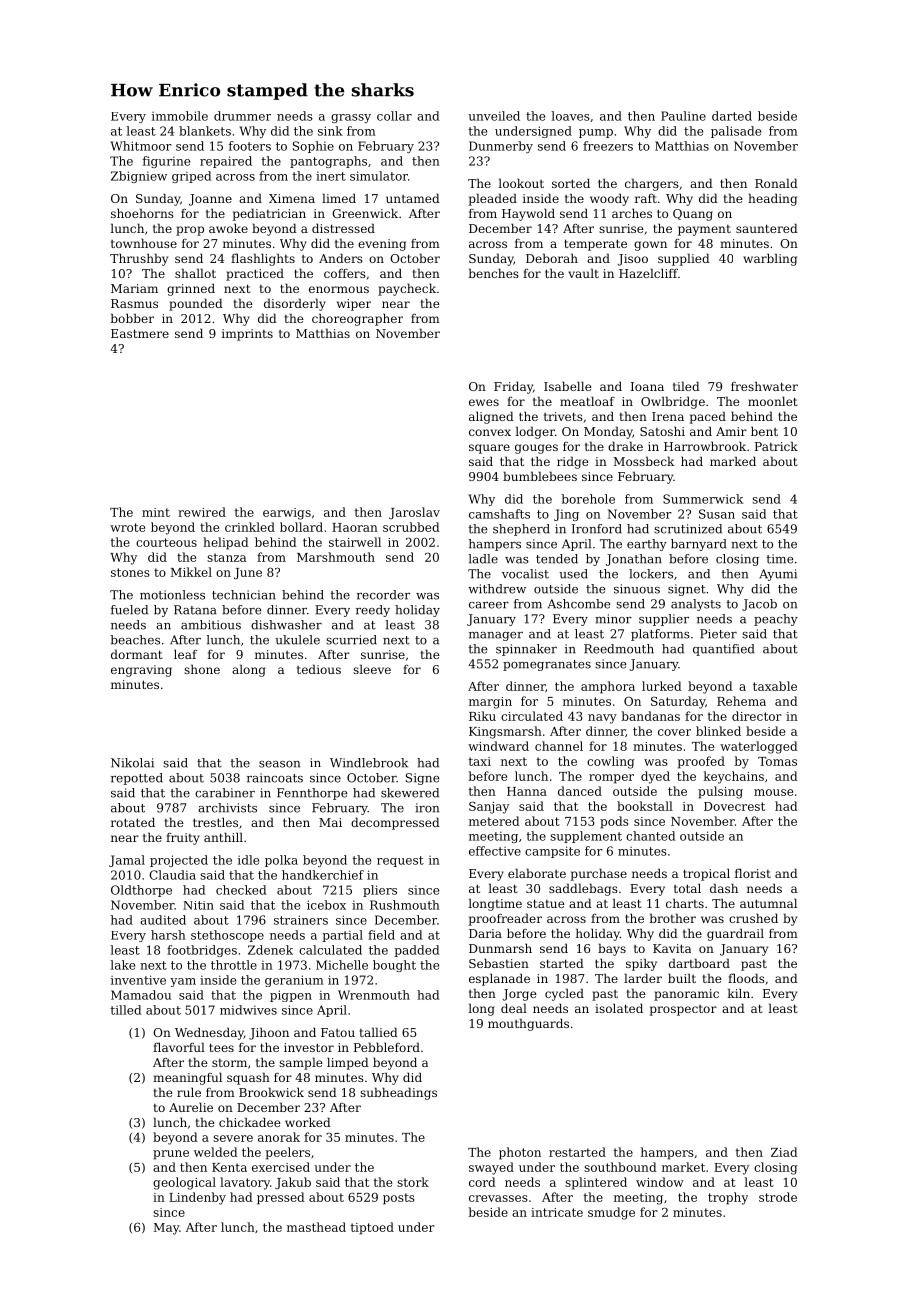 The height and width of the screenshot is (1316, 908). What do you see at coordinates (140, 333) in the screenshot?
I see `Eastmere` at bounding box center [140, 333].
